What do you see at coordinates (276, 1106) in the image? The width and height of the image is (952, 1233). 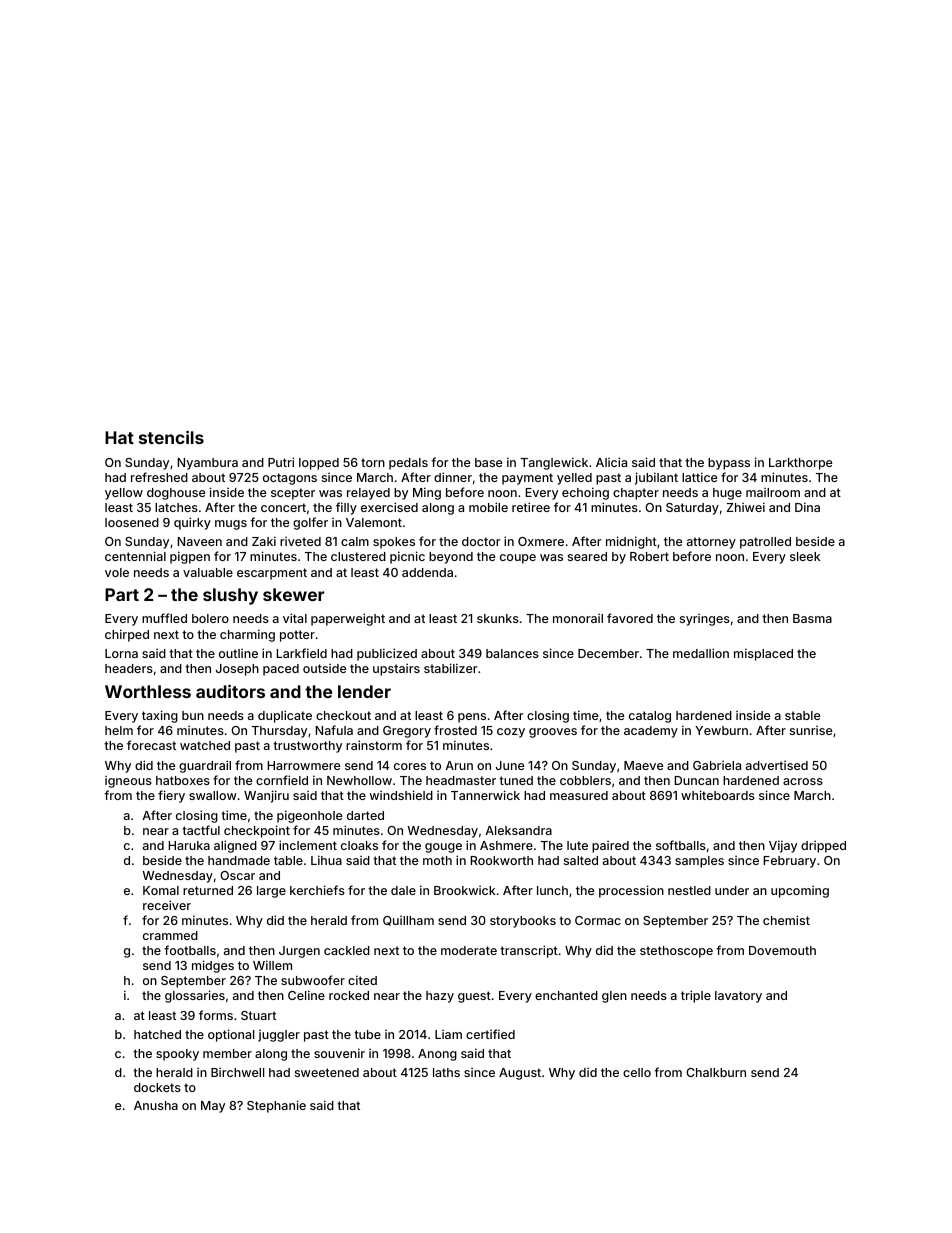 I see `Stephanie` at bounding box center [276, 1106].
